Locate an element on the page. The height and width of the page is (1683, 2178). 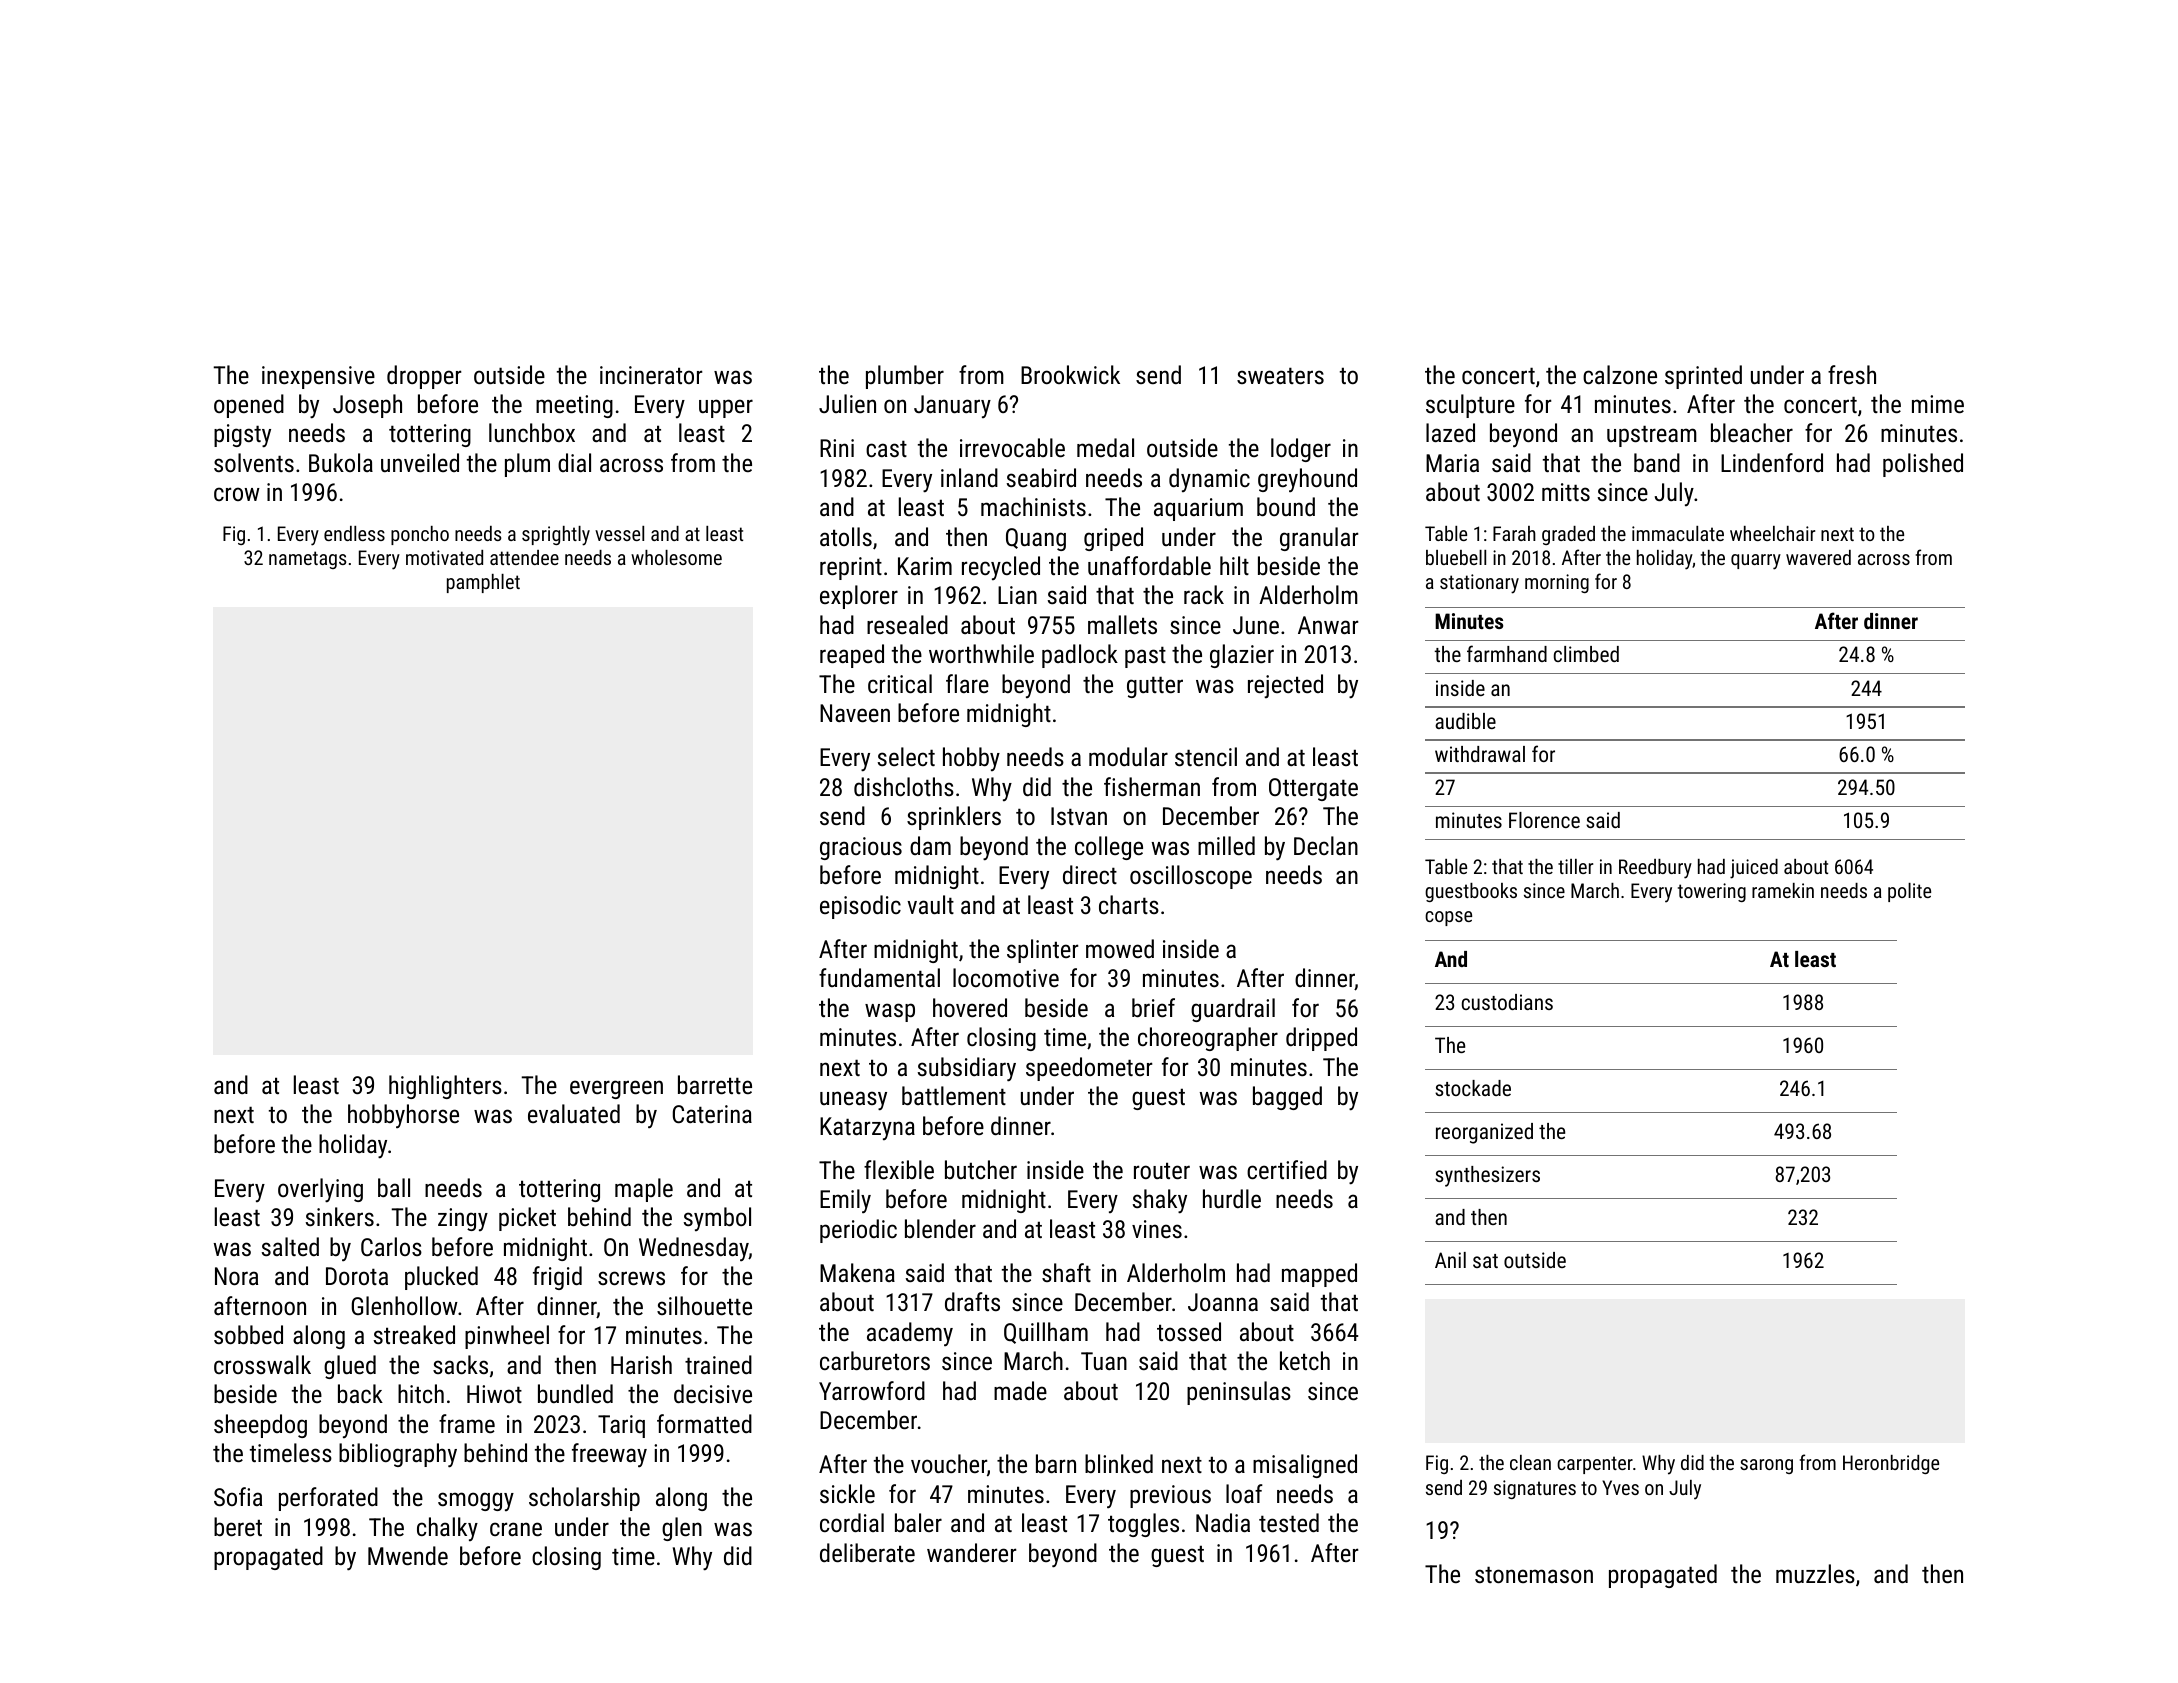
flare is located at coordinates (967, 683).
